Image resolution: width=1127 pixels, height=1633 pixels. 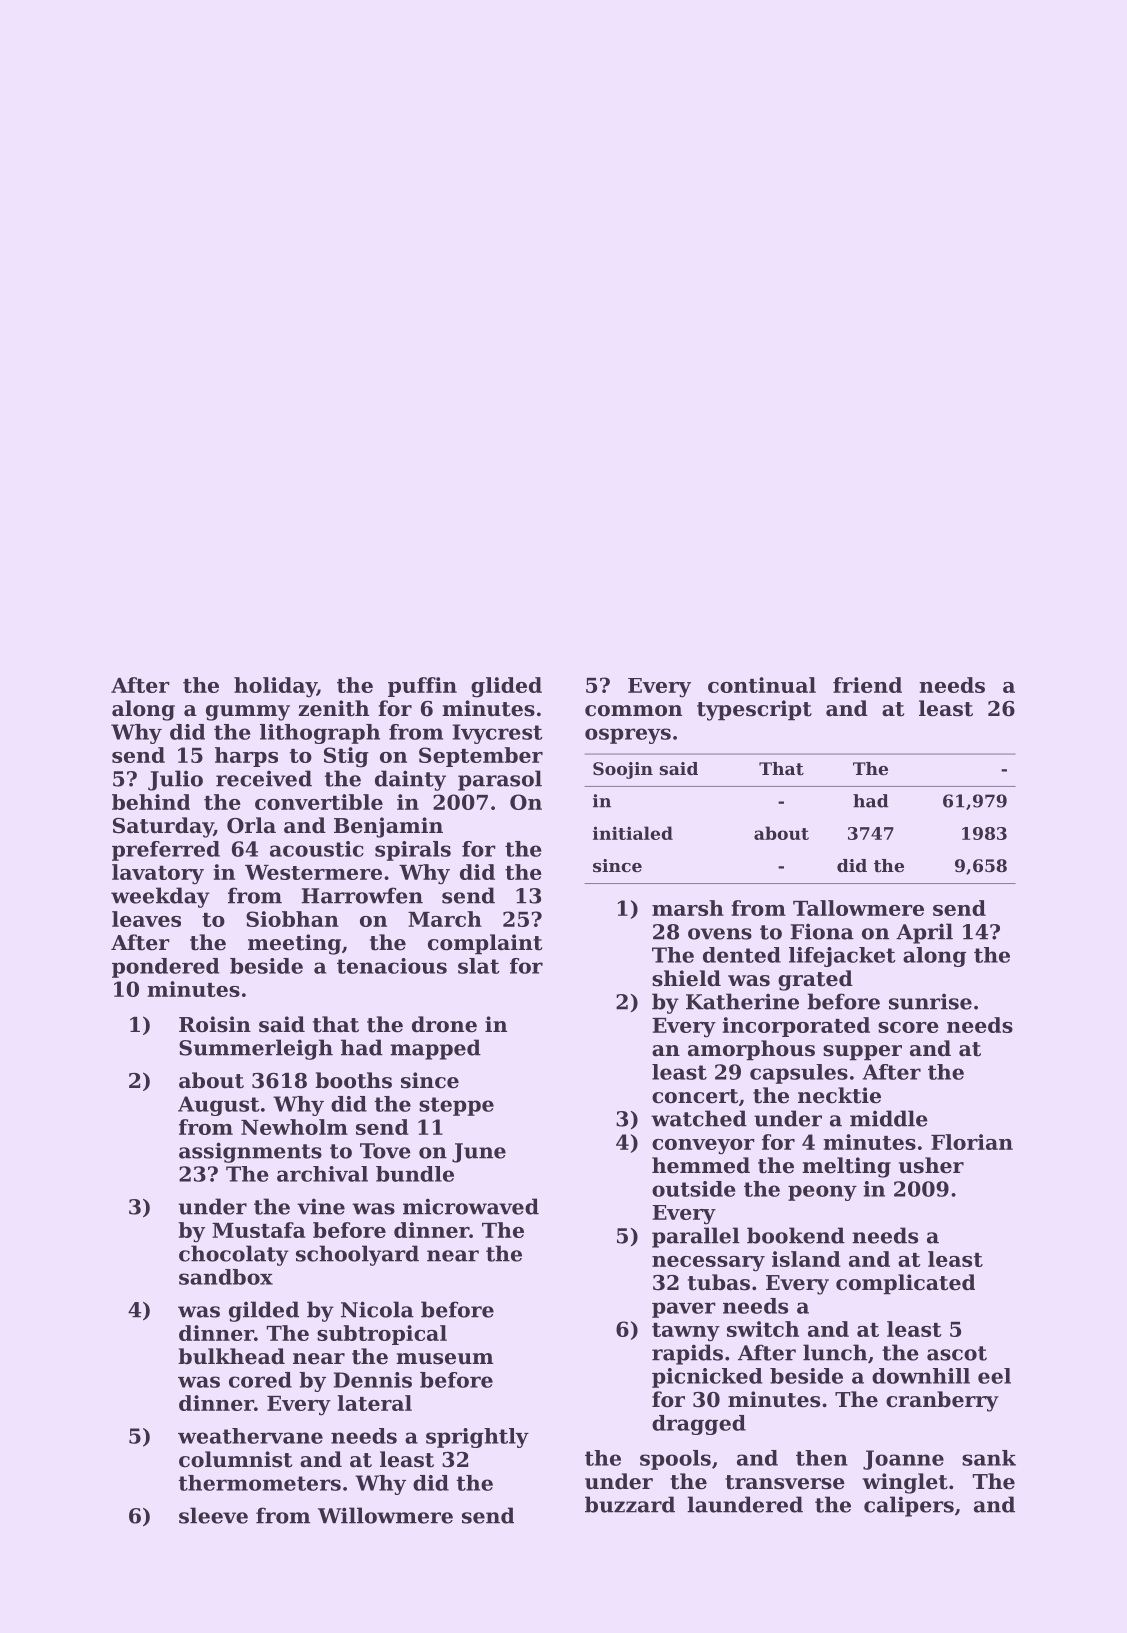 What do you see at coordinates (699, 1118) in the screenshot?
I see `watched` at bounding box center [699, 1118].
